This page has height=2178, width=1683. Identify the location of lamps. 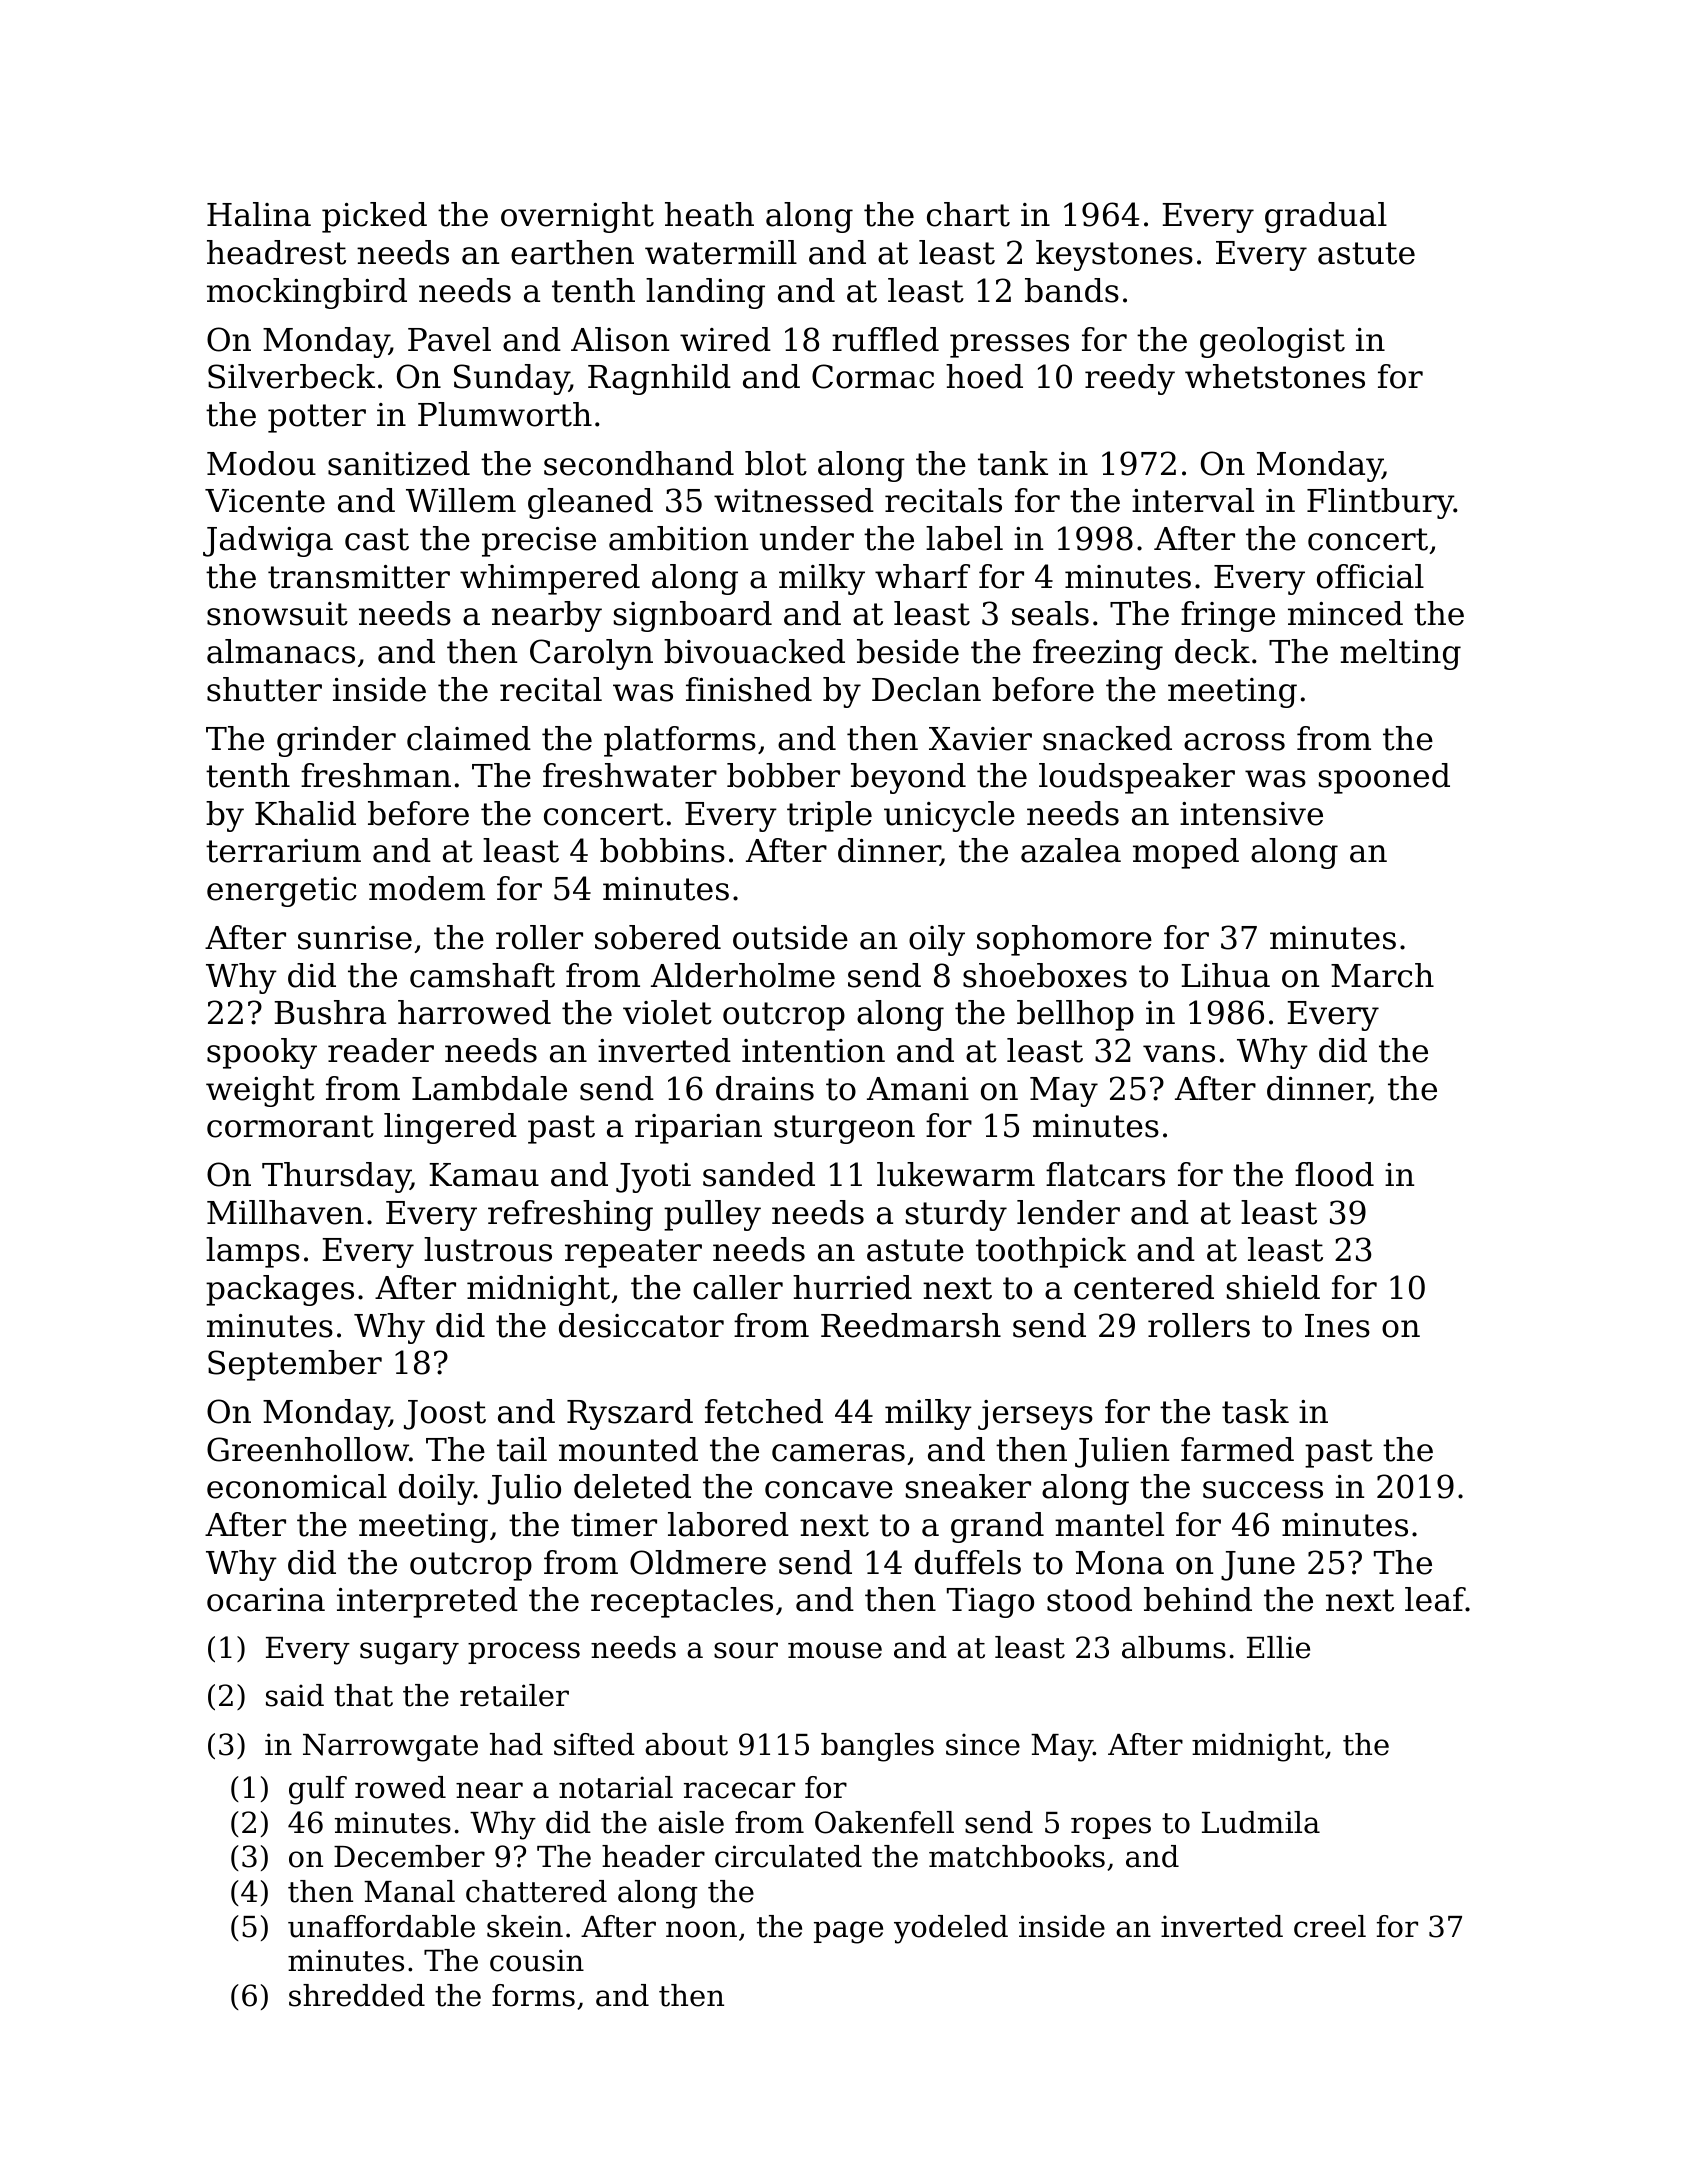
(253, 1252).
